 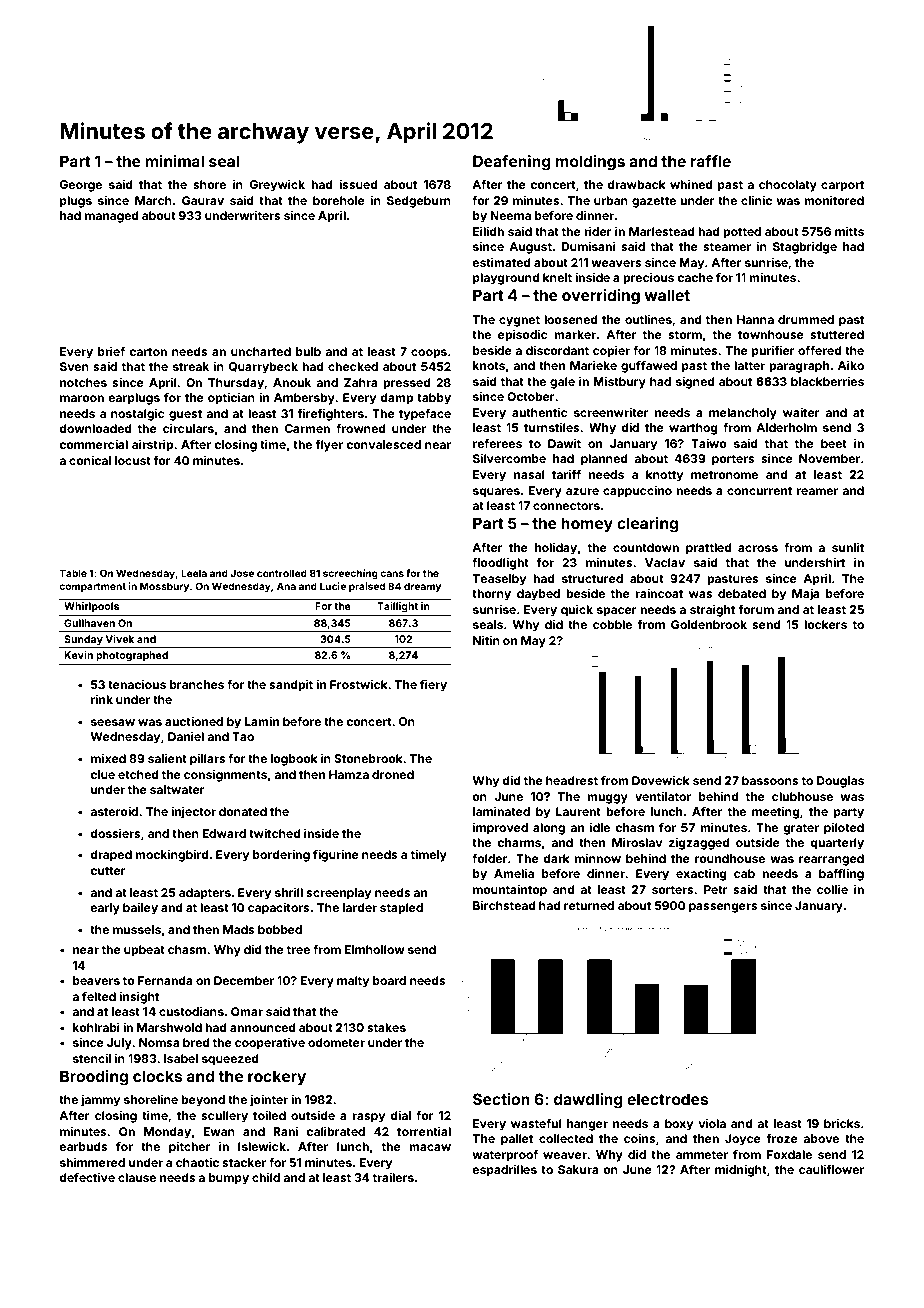 What do you see at coordinates (266, 1177) in the screenshot?
I see `child` at bounding box center [266, 1177].
